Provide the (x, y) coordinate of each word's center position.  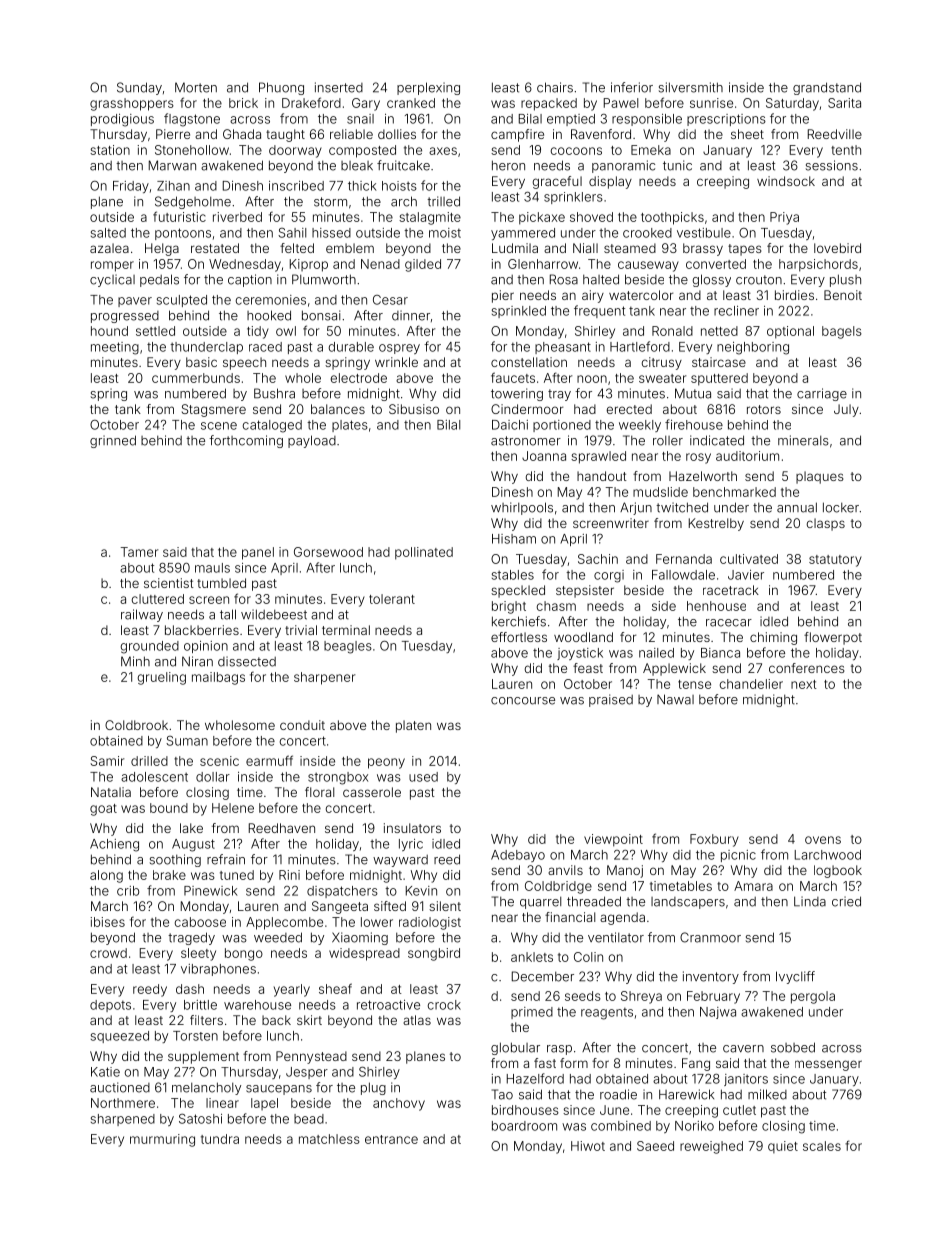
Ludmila (515, 248)
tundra (220, 1139)
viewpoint (613, 840)
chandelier (751, 684)
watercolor (641, 295)
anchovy (399, 1104)
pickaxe (542, 218)
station (110, 150)
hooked (269, 315)
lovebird (837, 248)
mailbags (218, 678)
